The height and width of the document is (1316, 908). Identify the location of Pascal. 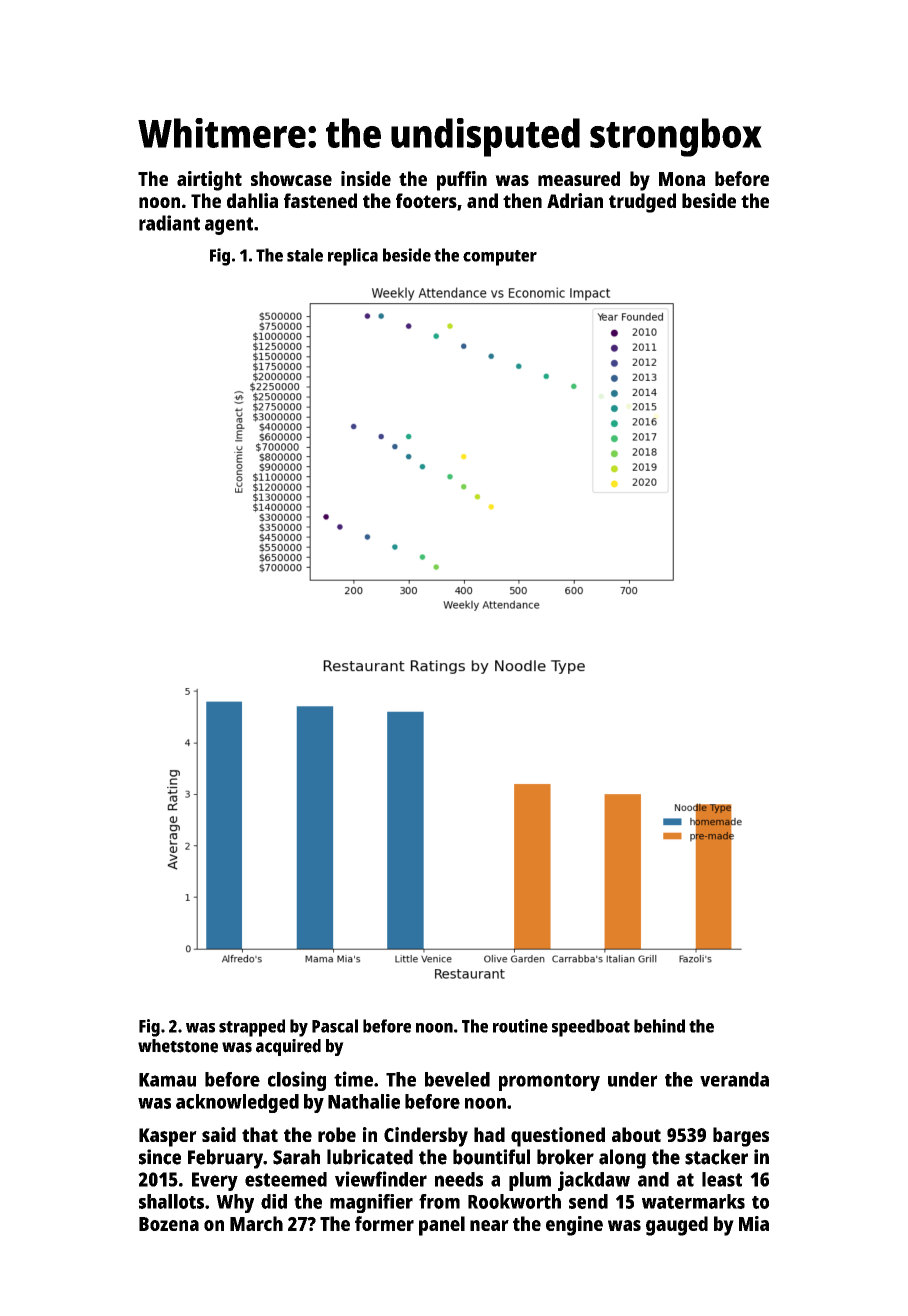
(335, 1026).
